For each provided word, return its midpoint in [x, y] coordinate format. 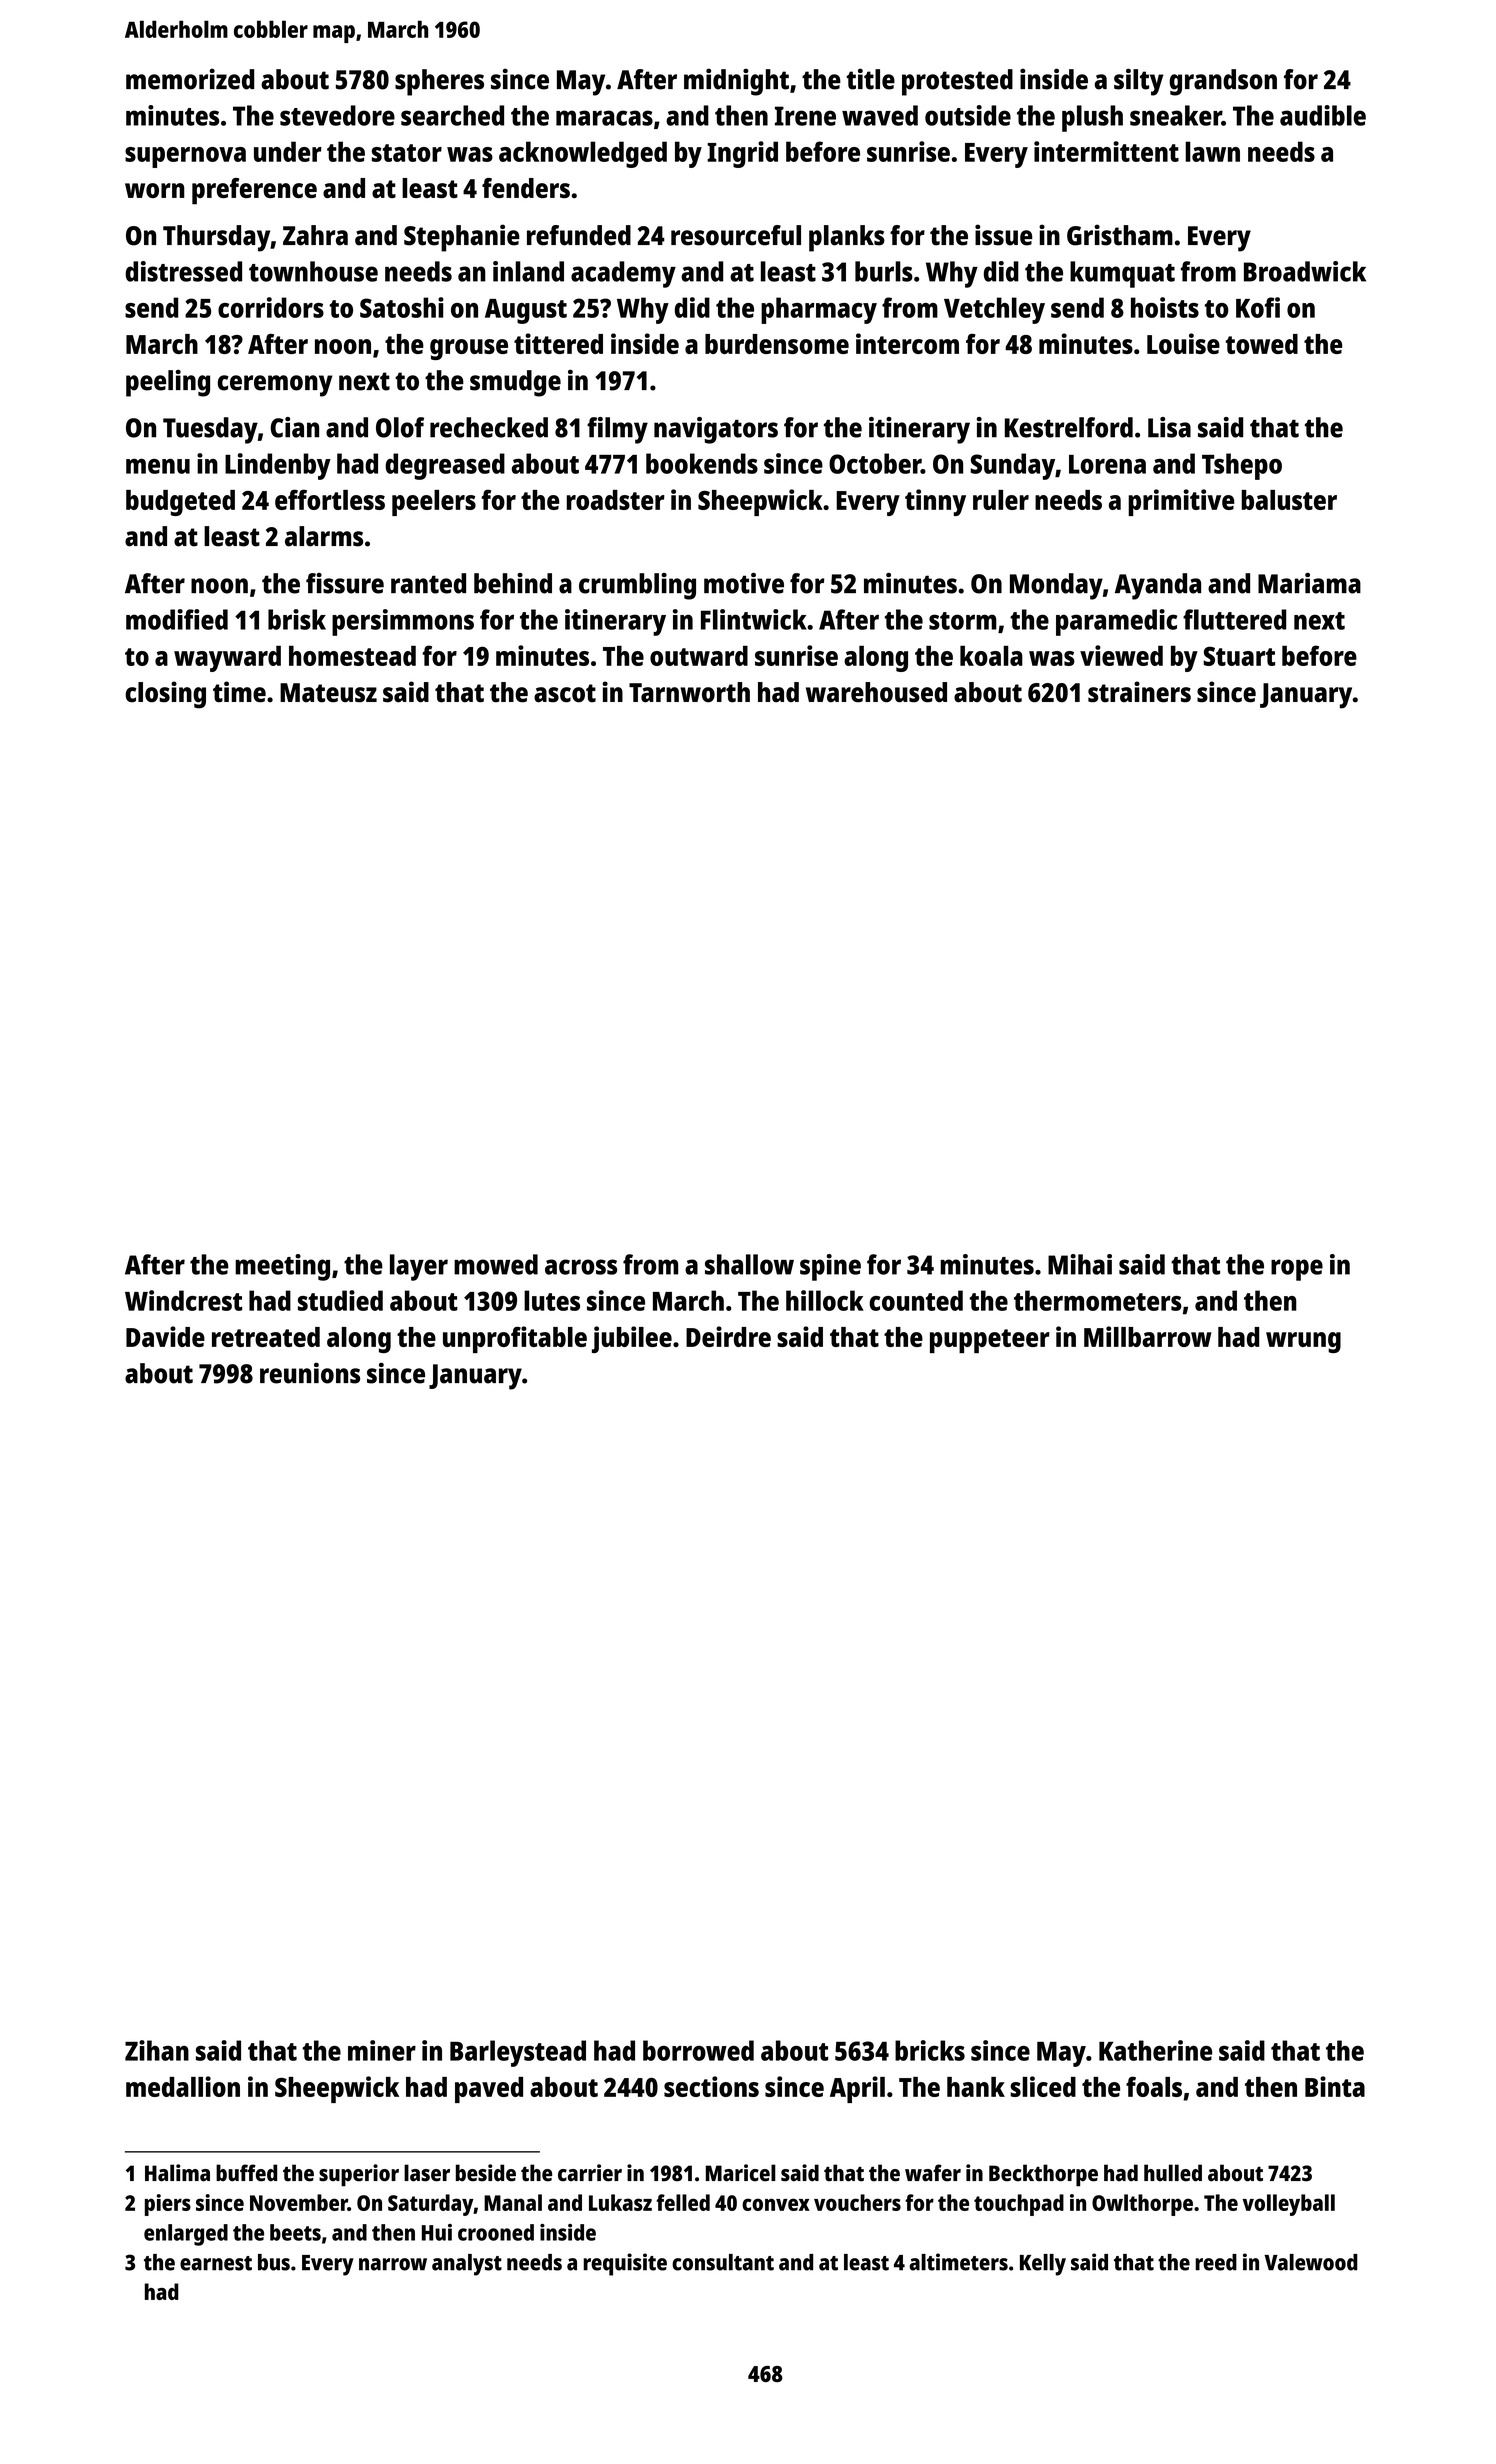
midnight [736, 82]
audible [1323, 115]
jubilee [632, 1339]
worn [155, 190]
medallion [183, 2086]
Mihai [1080, 1264]
